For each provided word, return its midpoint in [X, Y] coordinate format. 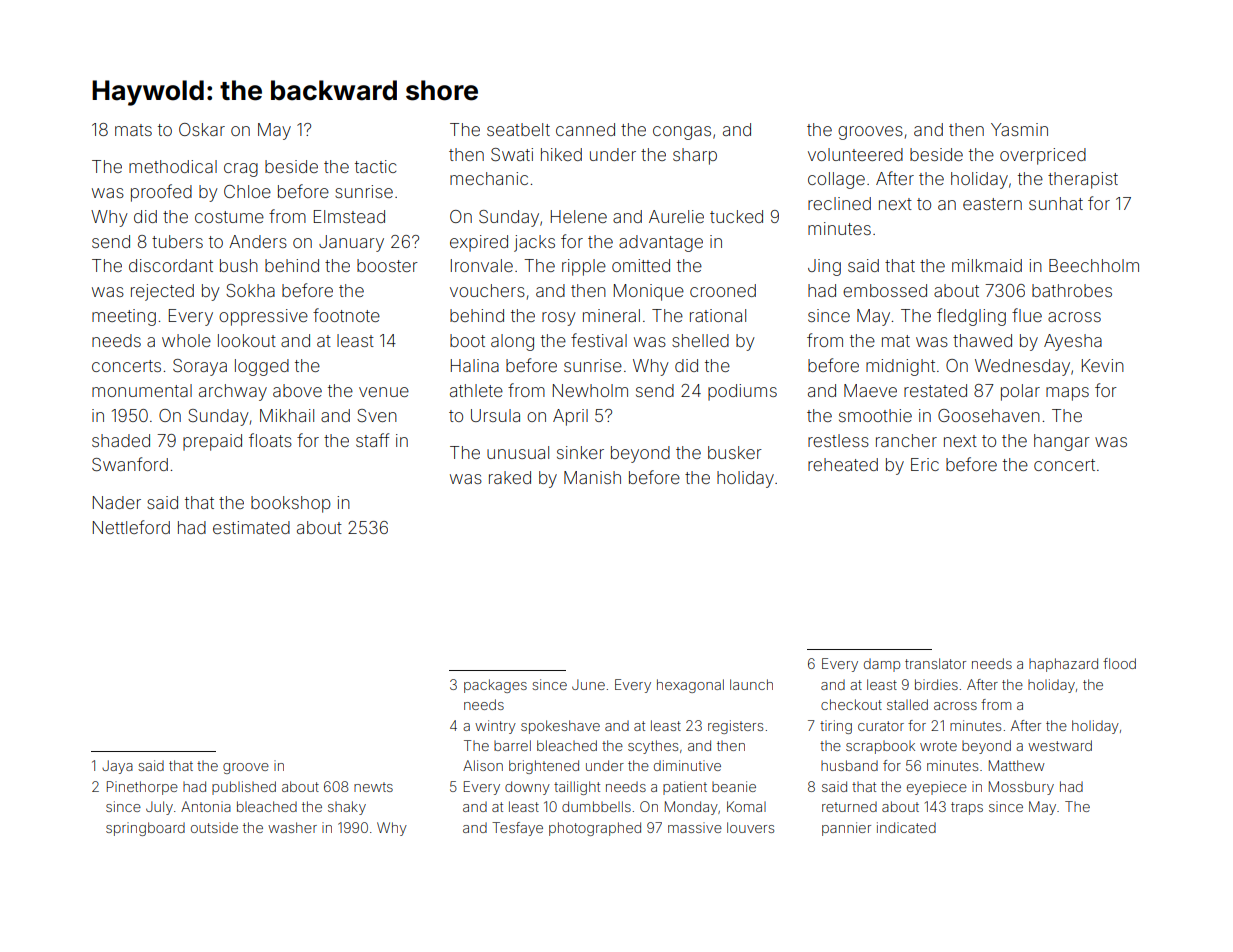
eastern [992, 204]
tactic [375, 166]
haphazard [1063, 665]
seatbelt [518, 129]
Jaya [117, 767]
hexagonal [690, 686]
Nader [117, 502]
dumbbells [596, 806]
